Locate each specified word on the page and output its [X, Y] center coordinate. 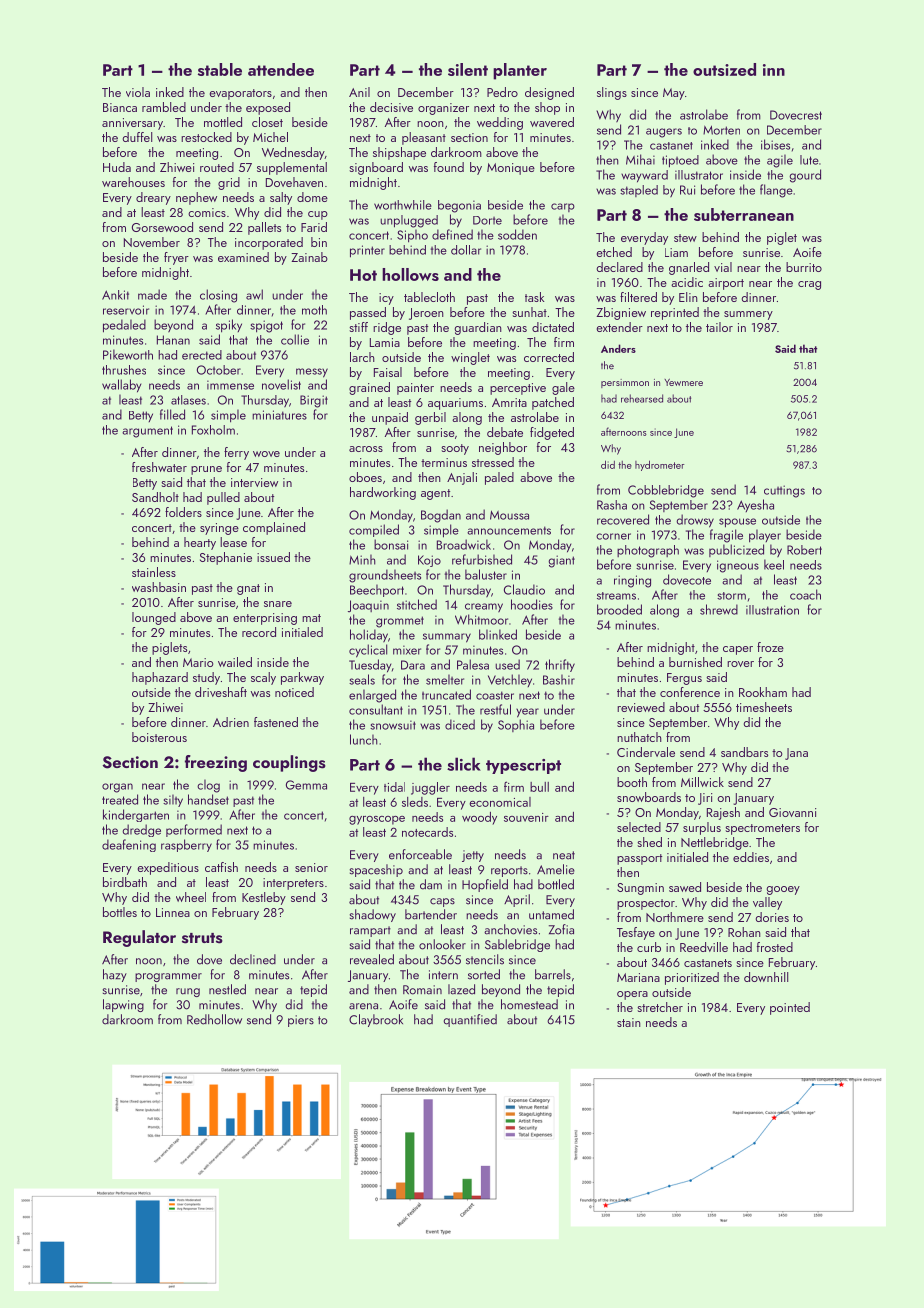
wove [266, 454]
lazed [461, 989]
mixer [407, 650]
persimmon [625, 383]
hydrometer [660, 465]
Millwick [702, 782]
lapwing [123, 1005]
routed [217, 167]
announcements [509, 530]
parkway [302, 678]
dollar [466, 250]
